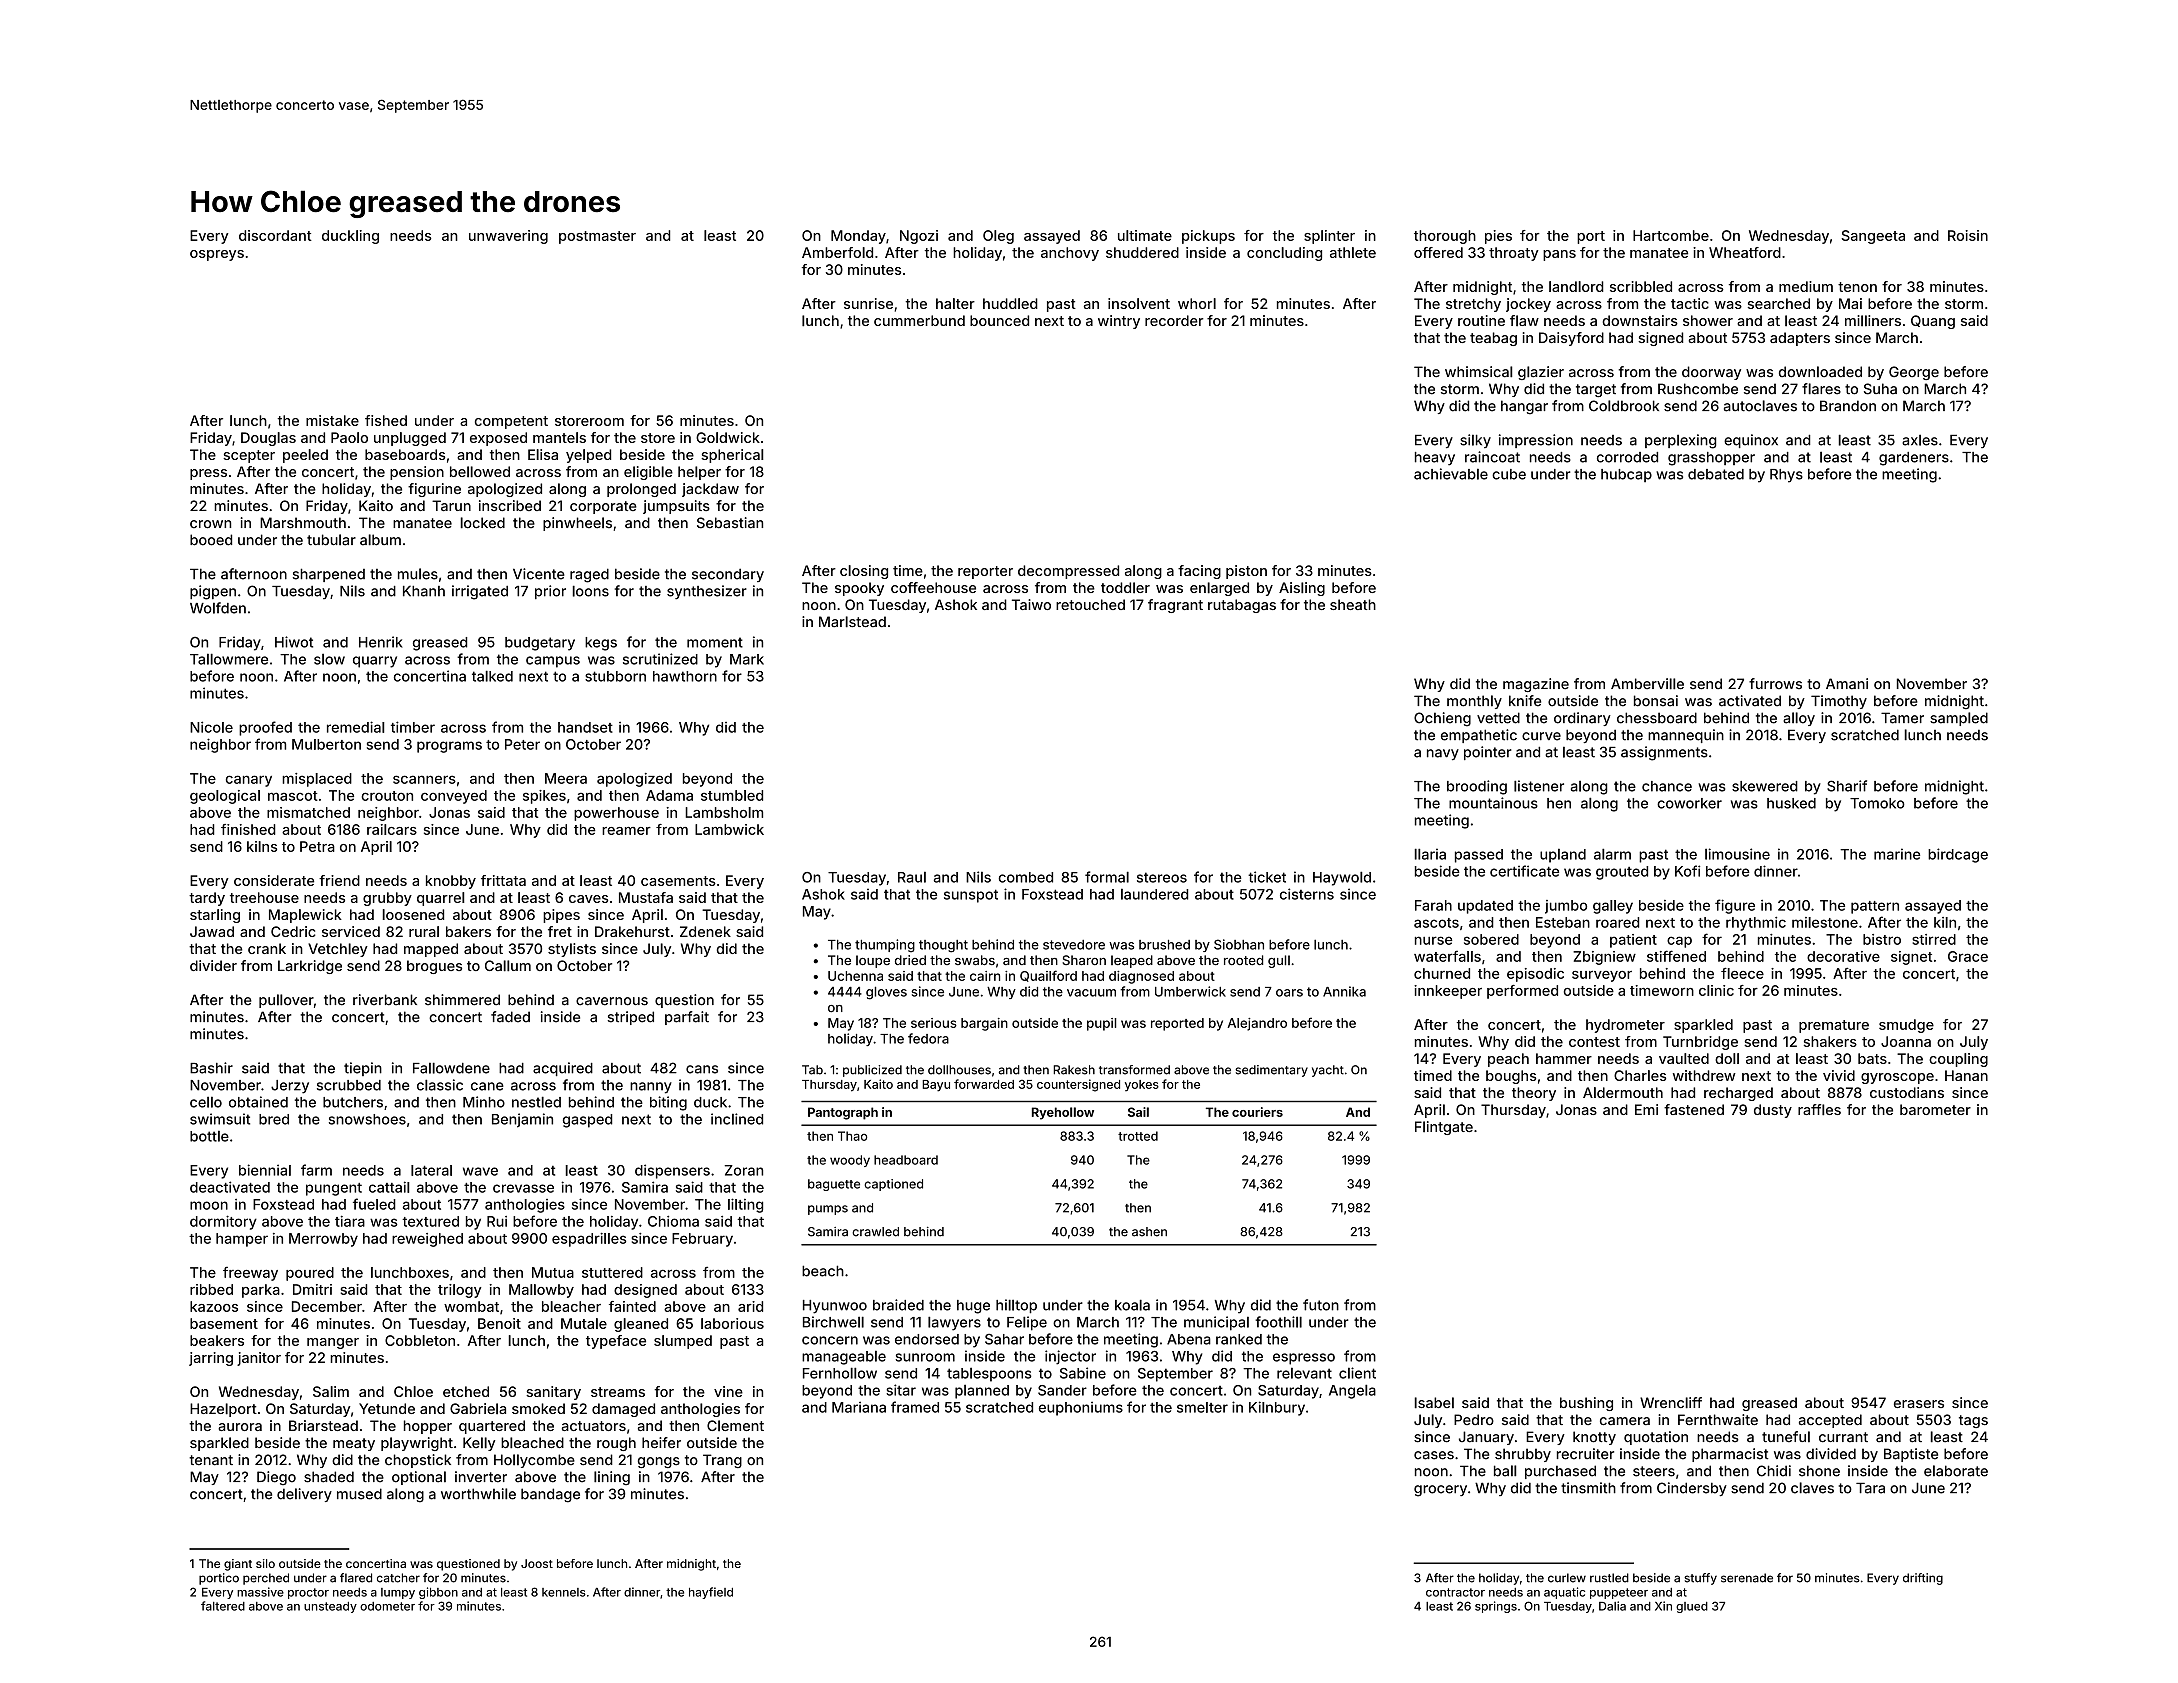  I want to click on Sharif, so click(1847, 786).
